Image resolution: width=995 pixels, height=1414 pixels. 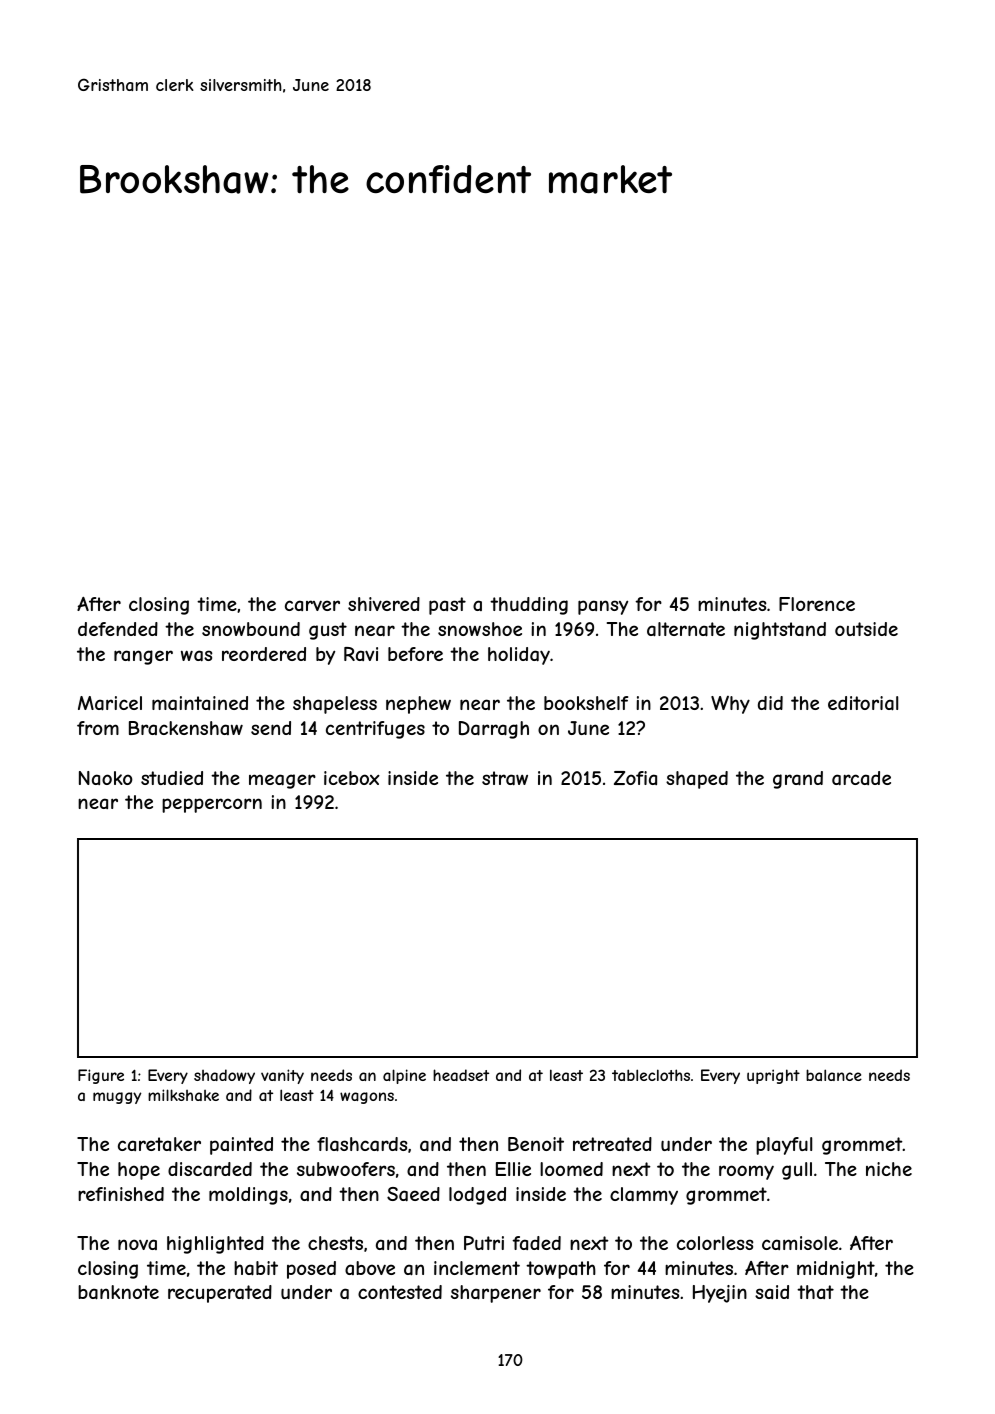 I want to click on defended, so click(x=118, y=629).
